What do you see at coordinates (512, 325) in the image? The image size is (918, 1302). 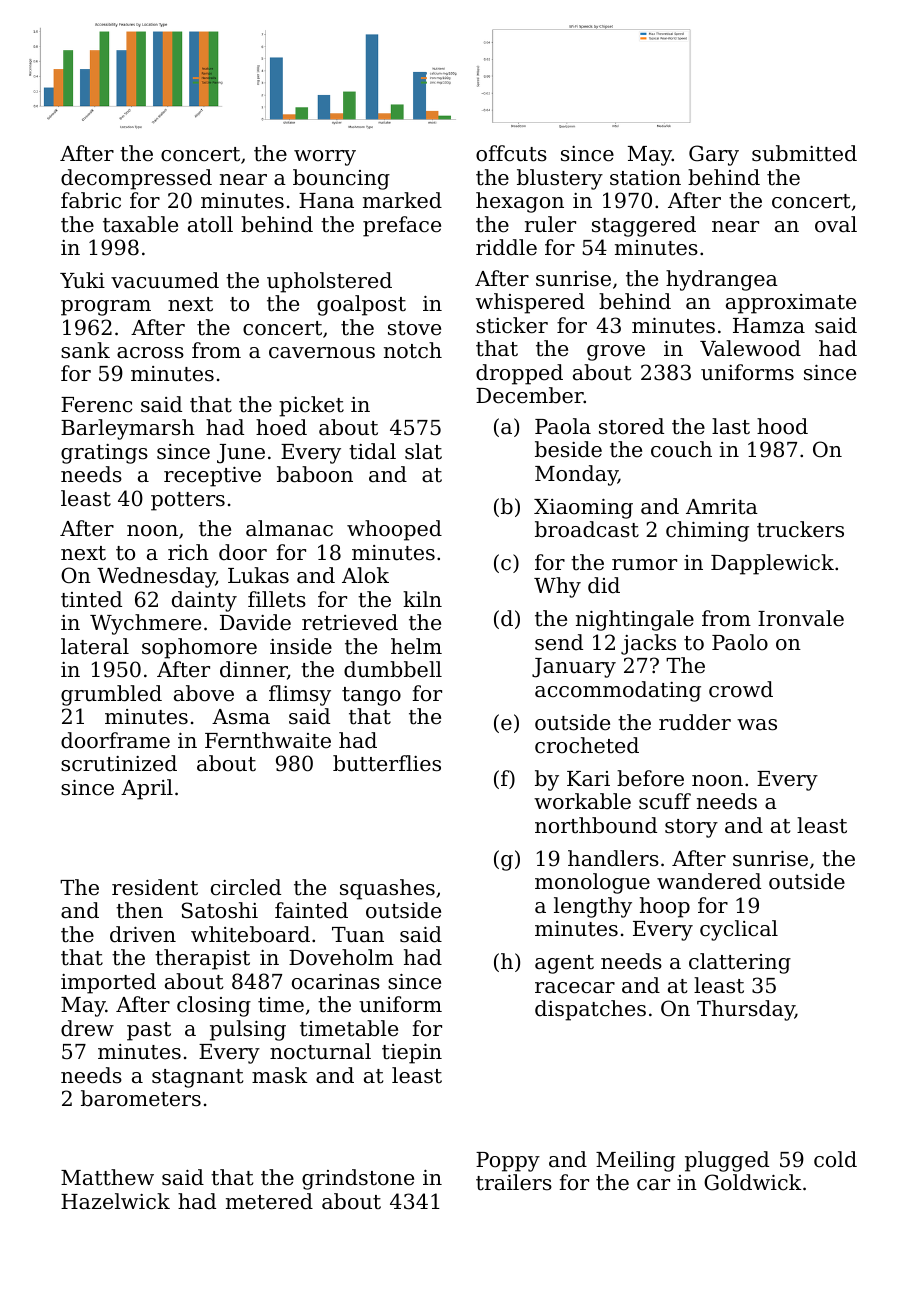 I see `sticker` at bounding box center [512, 325].
